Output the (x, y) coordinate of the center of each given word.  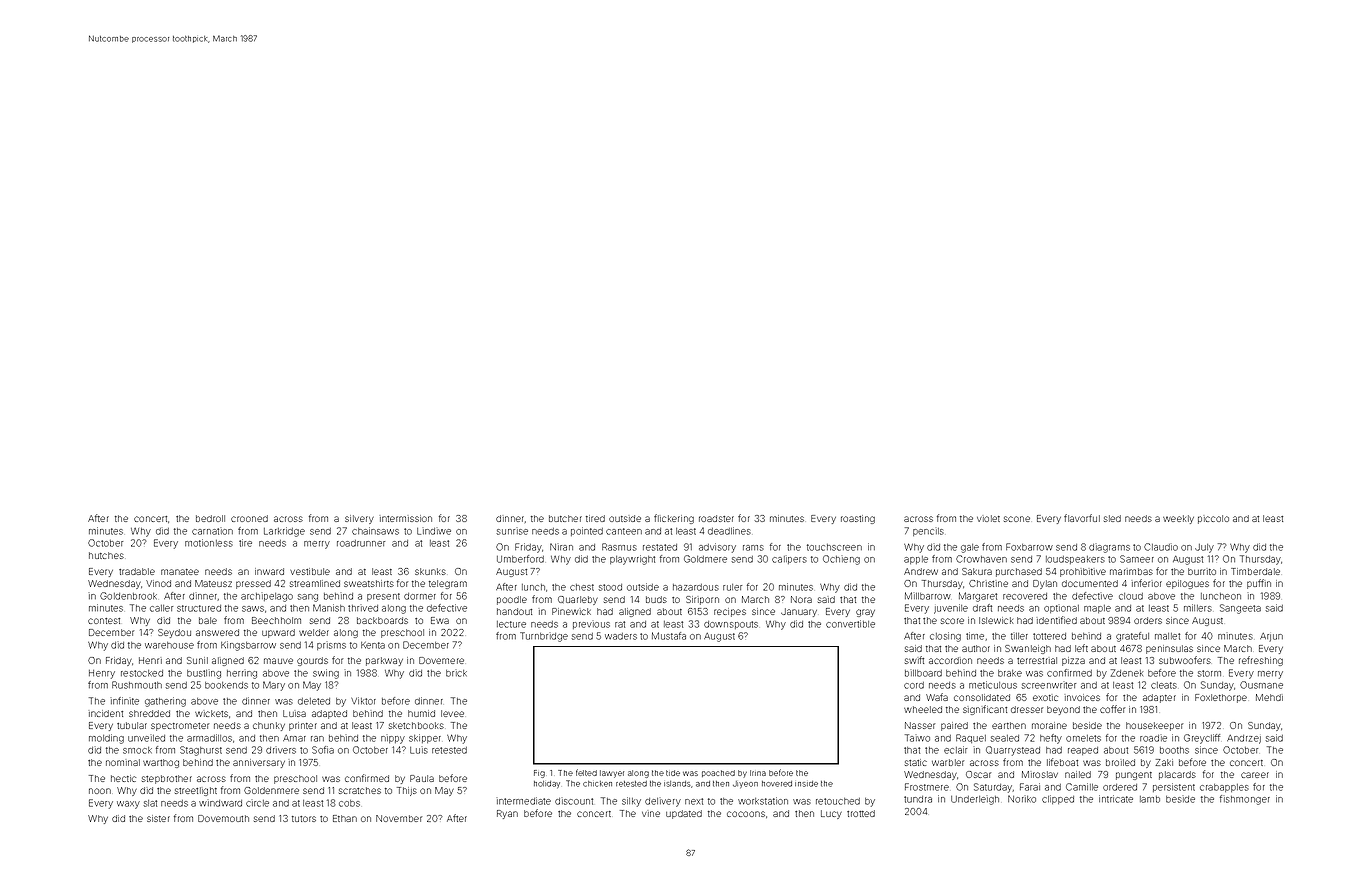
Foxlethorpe (1221, 698)
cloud (1131, 596)
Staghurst (201, 751)
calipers (789, 559)
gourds (312, 661)
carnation (212, 531)
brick (456, 673)
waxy (128, 805)
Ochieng (841, 560)
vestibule (310, 571)
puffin (1259, 584)
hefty (1051, 739)
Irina (758, 773)
